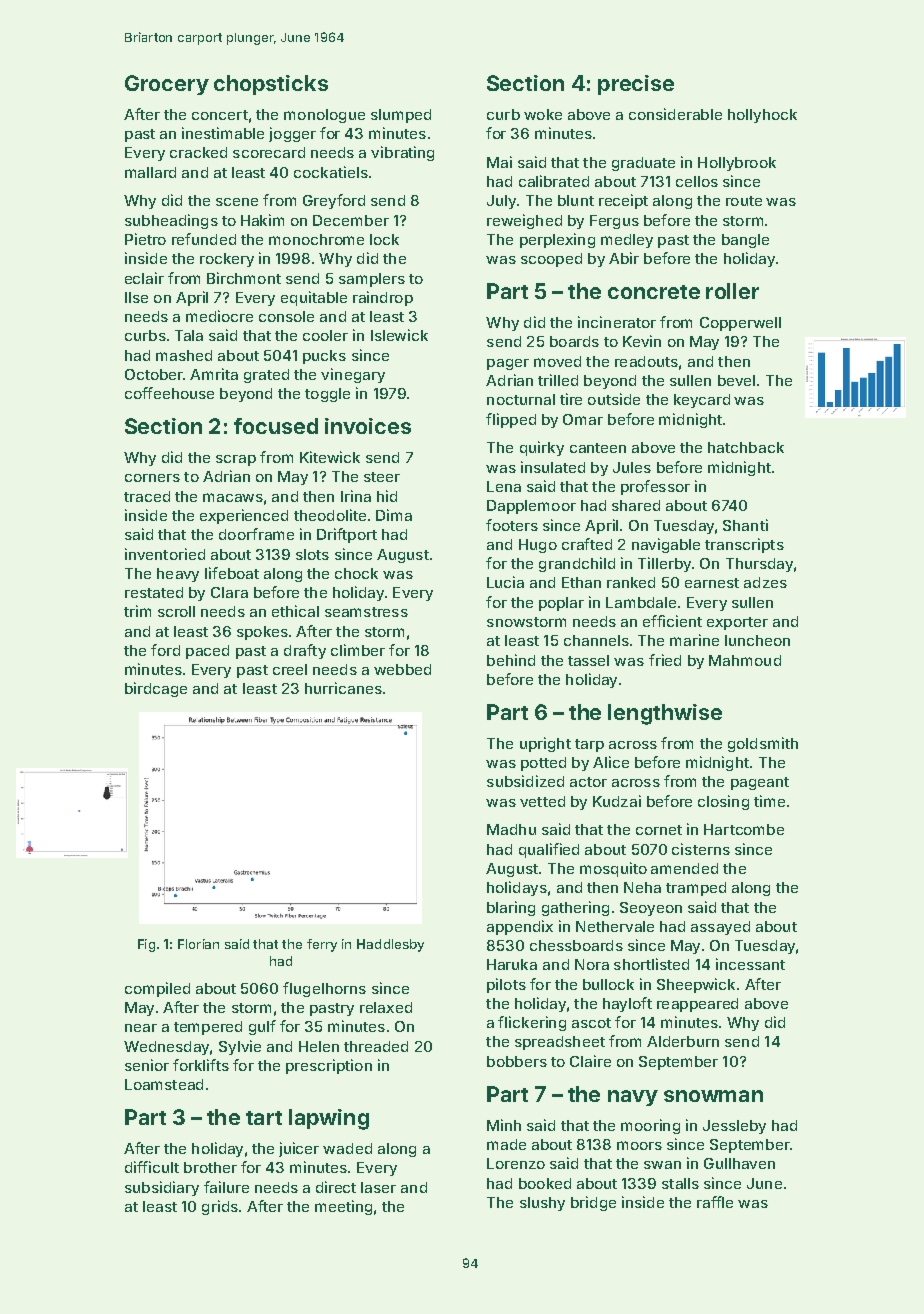  What do you see at coordinates (402, 669) in the screenshot?
I see `webbed` at bounding box center [402, 669].
